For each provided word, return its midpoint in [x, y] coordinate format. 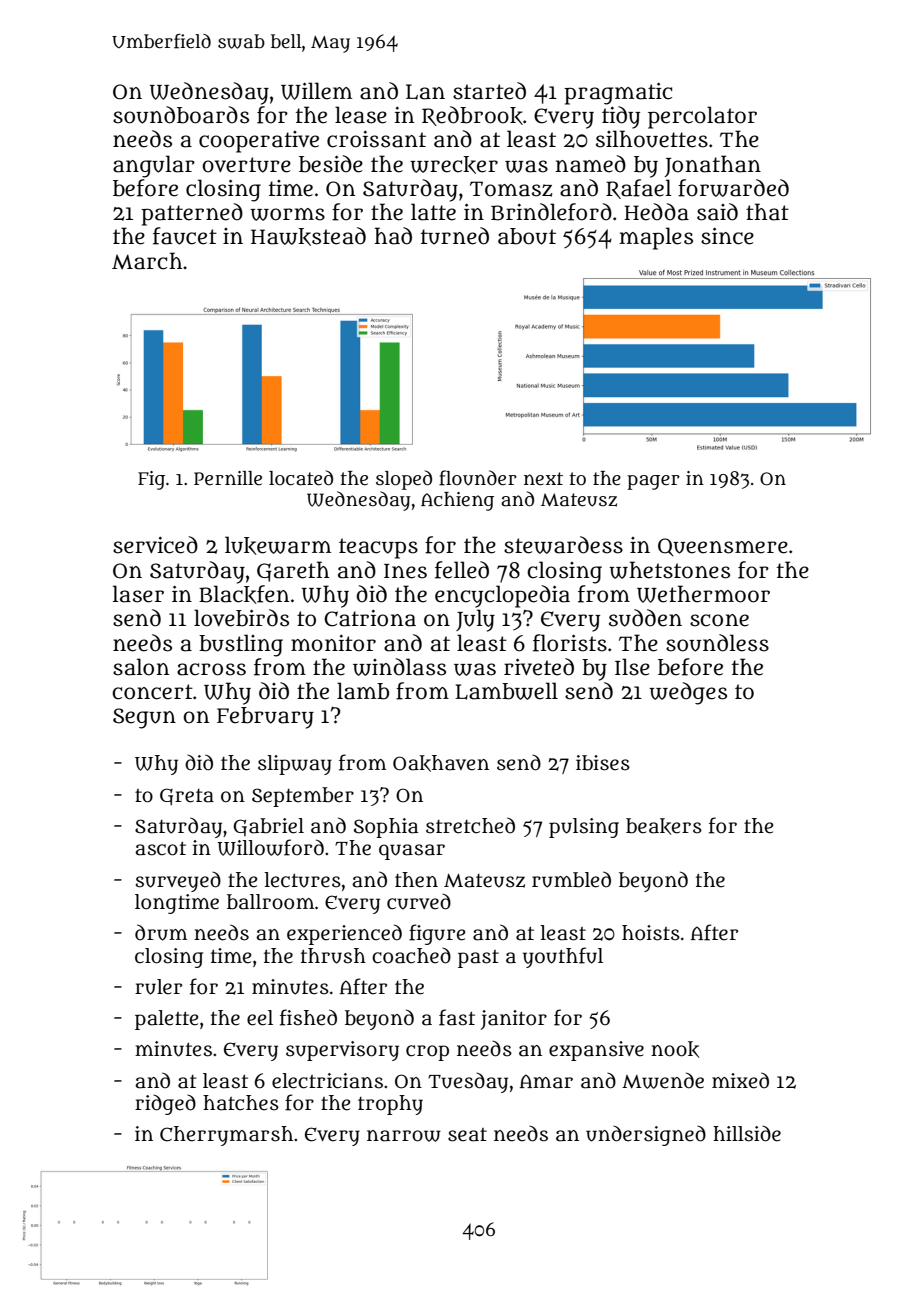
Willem [316, 91]
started [489, 91]
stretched [470, 825]
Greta [187, 796]
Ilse [632, 667]
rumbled [571, 879]
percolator [702, 117]
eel [260, 1018]
